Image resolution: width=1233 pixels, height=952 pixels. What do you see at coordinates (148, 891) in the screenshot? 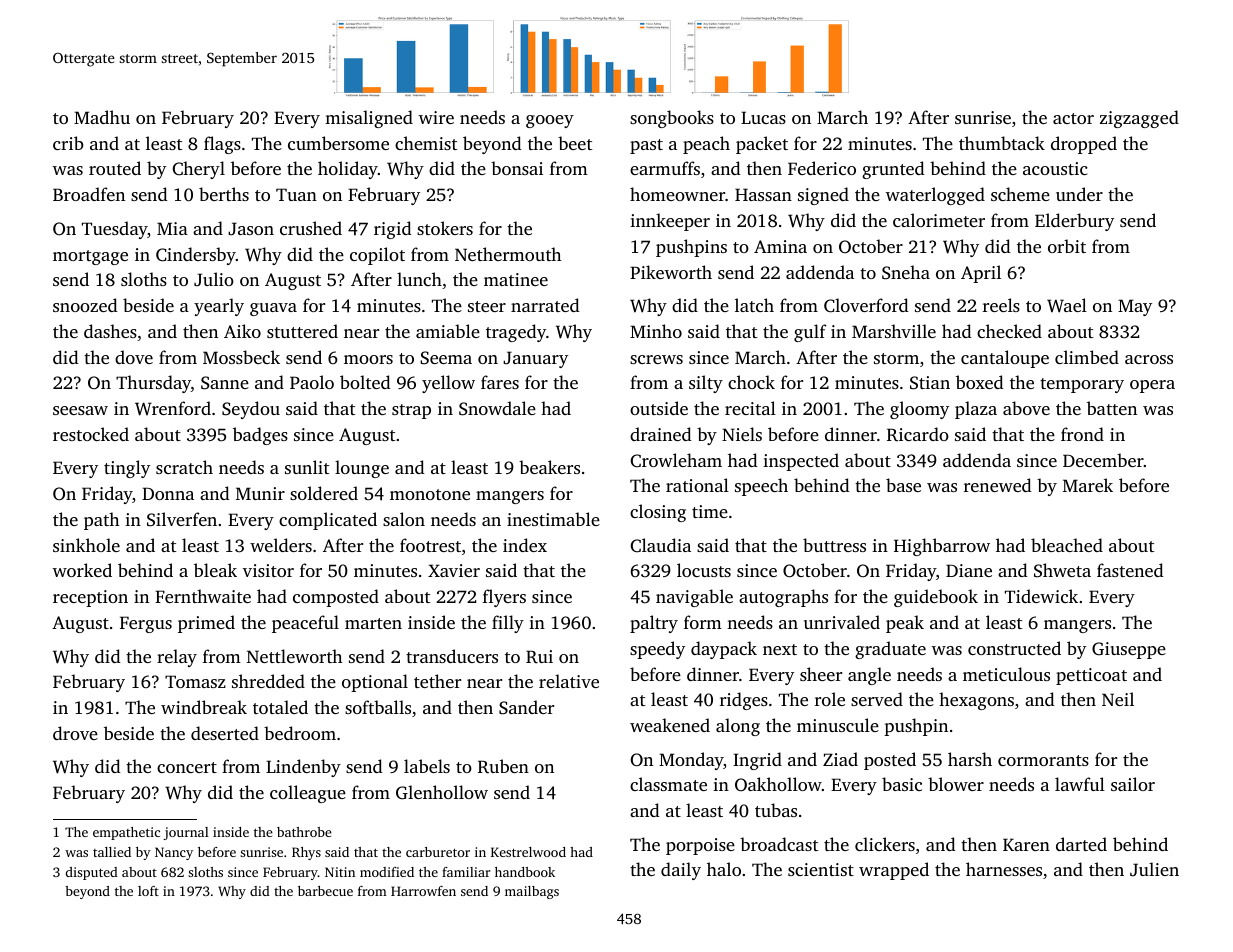
I see `loft` at bounding box center [148, 891].
